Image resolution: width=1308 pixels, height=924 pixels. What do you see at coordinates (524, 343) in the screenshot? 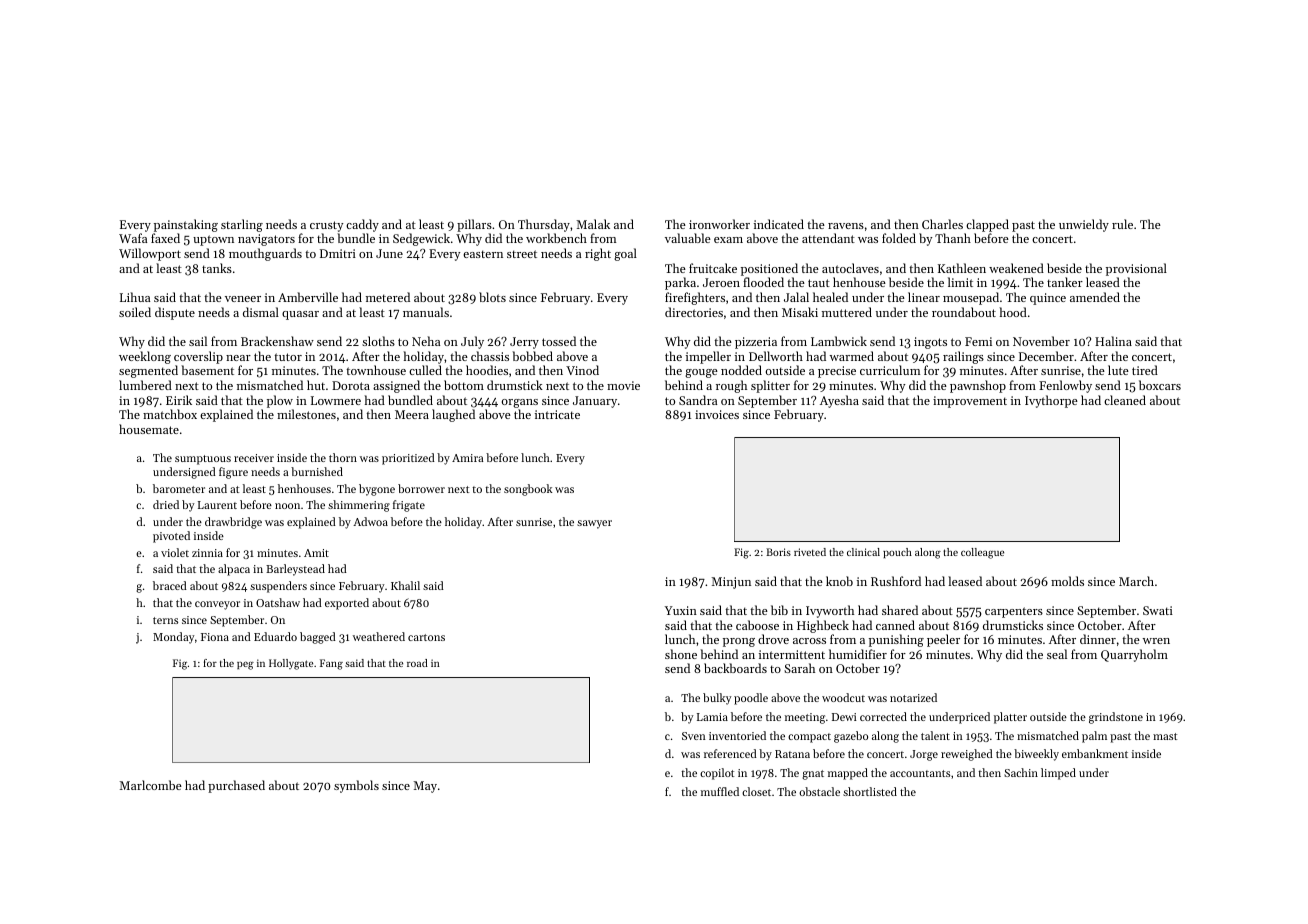
I see `Jerry` at bounding box center [524, 343].
